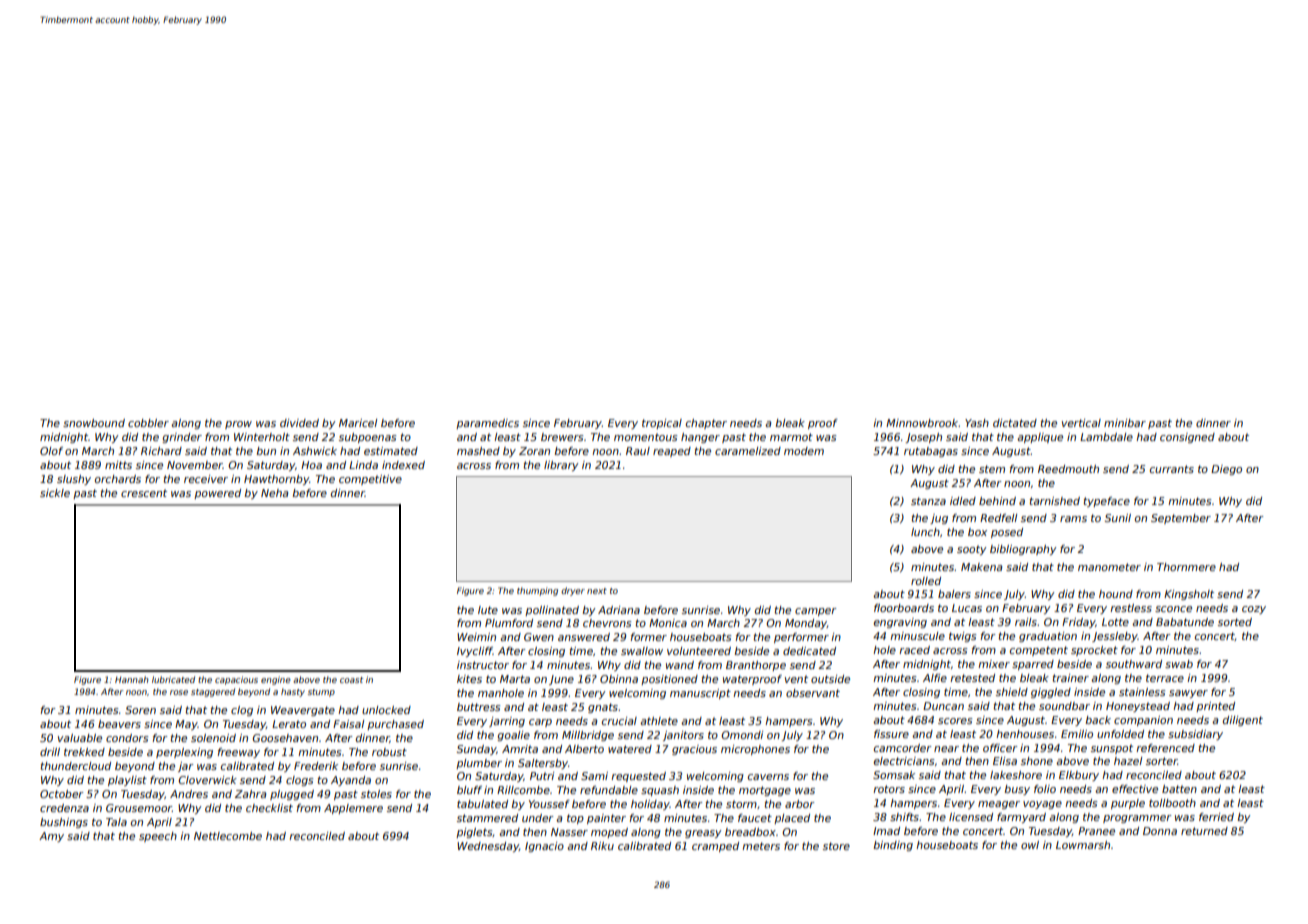  What do you see at coordinates (1081, 423) in the screenshot?
I see `vertical` at bounding box center [1081, 423].
